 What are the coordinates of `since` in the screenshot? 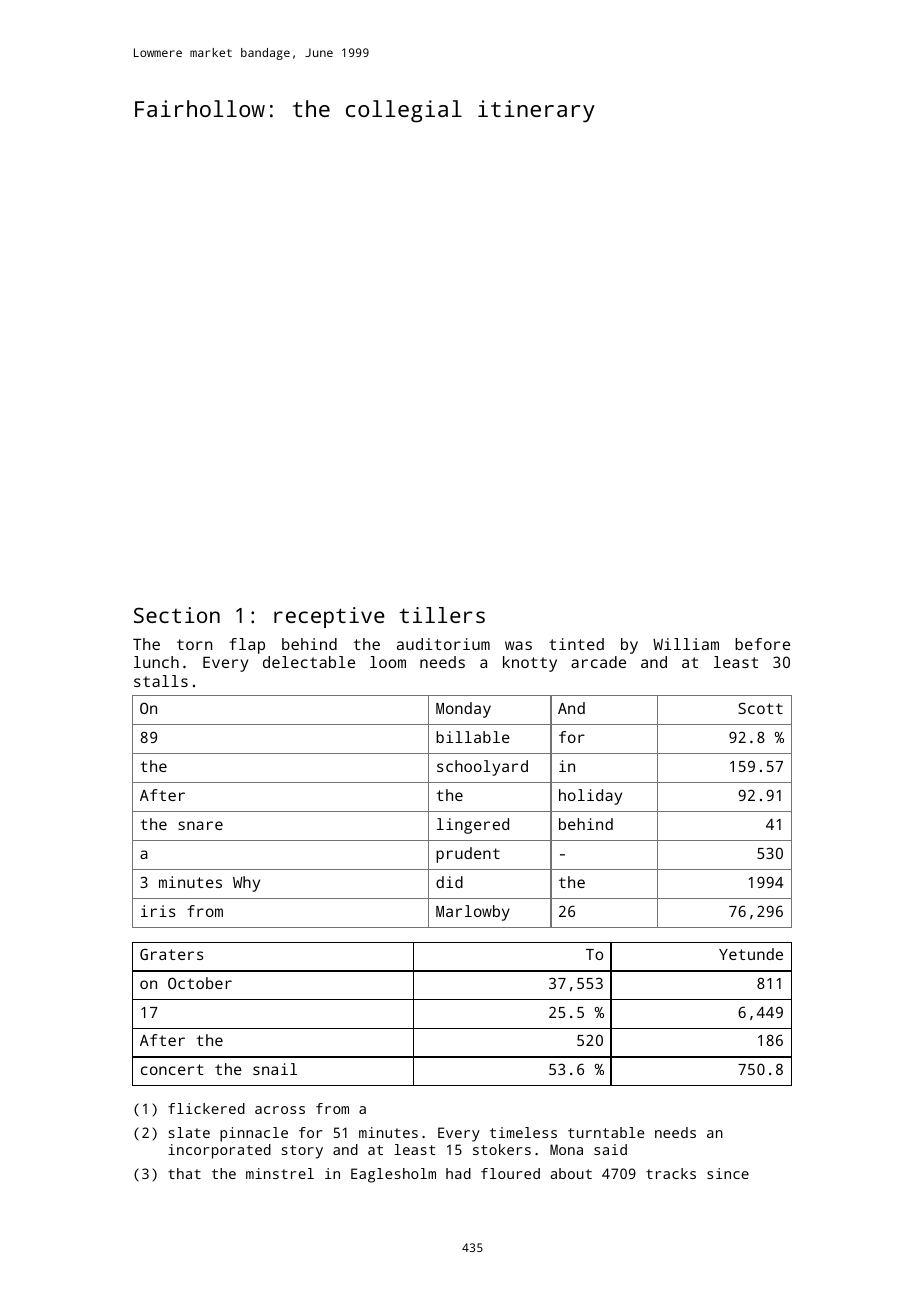 It's located at (728, 1173).
